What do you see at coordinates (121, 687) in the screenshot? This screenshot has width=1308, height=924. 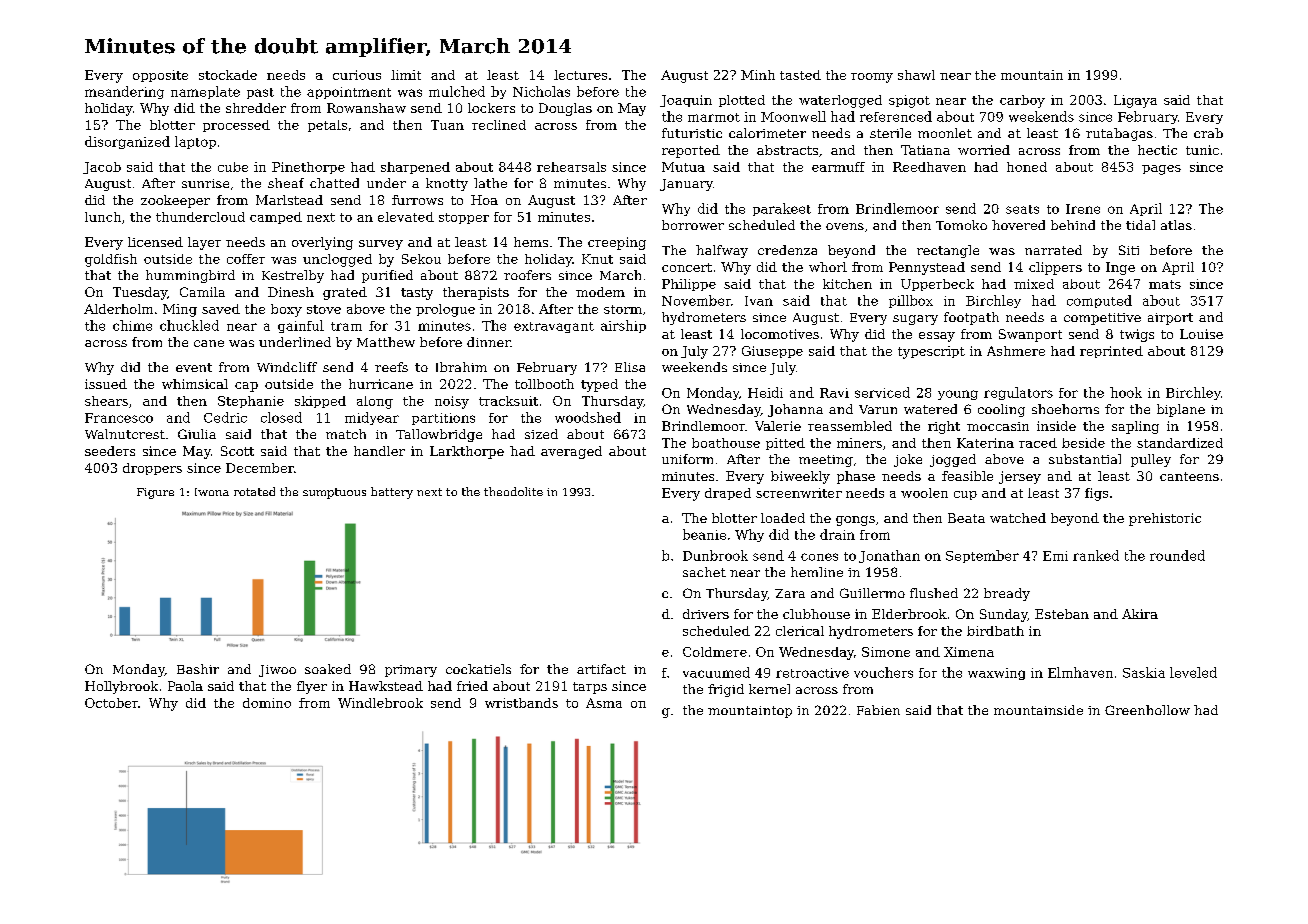 I see `Hollybrook` at bounding box center [121, 687].
